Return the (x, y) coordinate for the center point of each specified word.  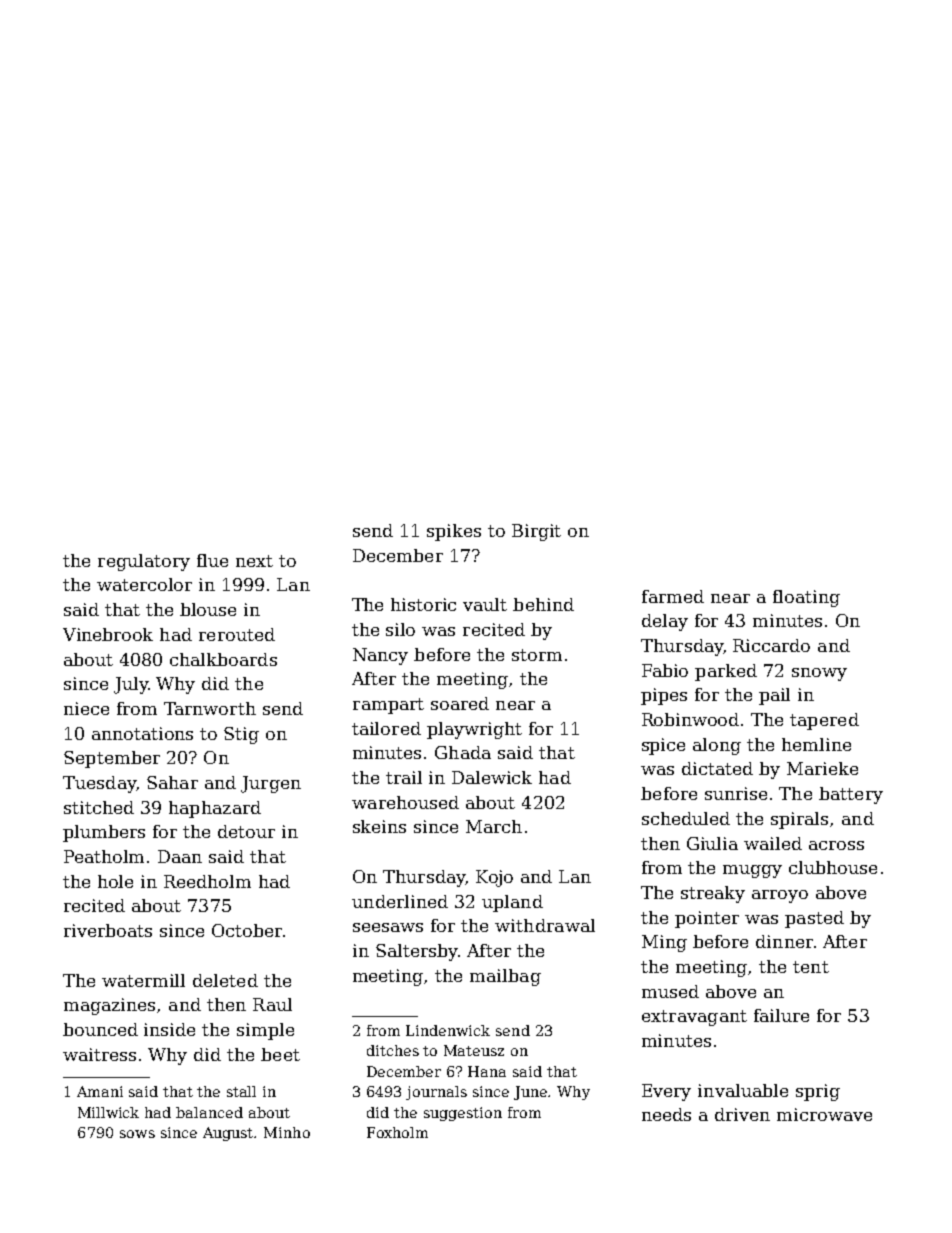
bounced (100, 1029)
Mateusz (474, 1050)
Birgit (536, 532)
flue (212, 560)
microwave (824, 1114)
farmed (673, 596)
